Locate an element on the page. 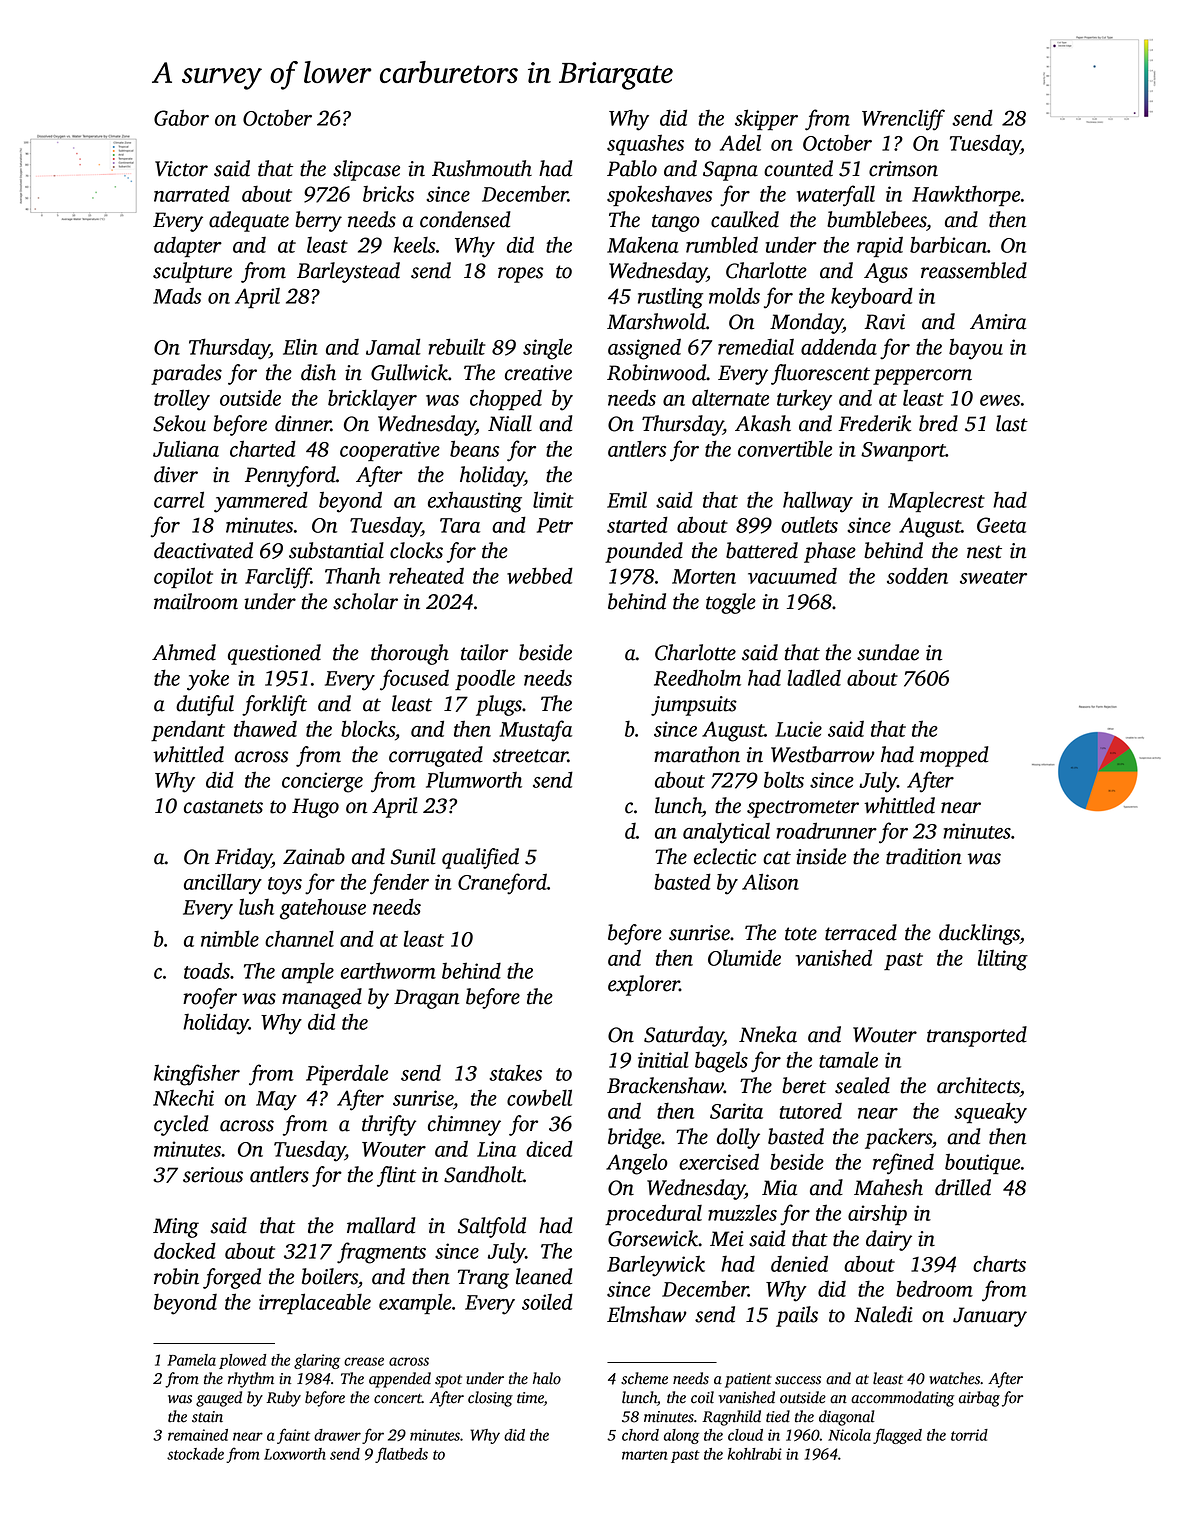  mopped is located at coordinates (954, 756).
